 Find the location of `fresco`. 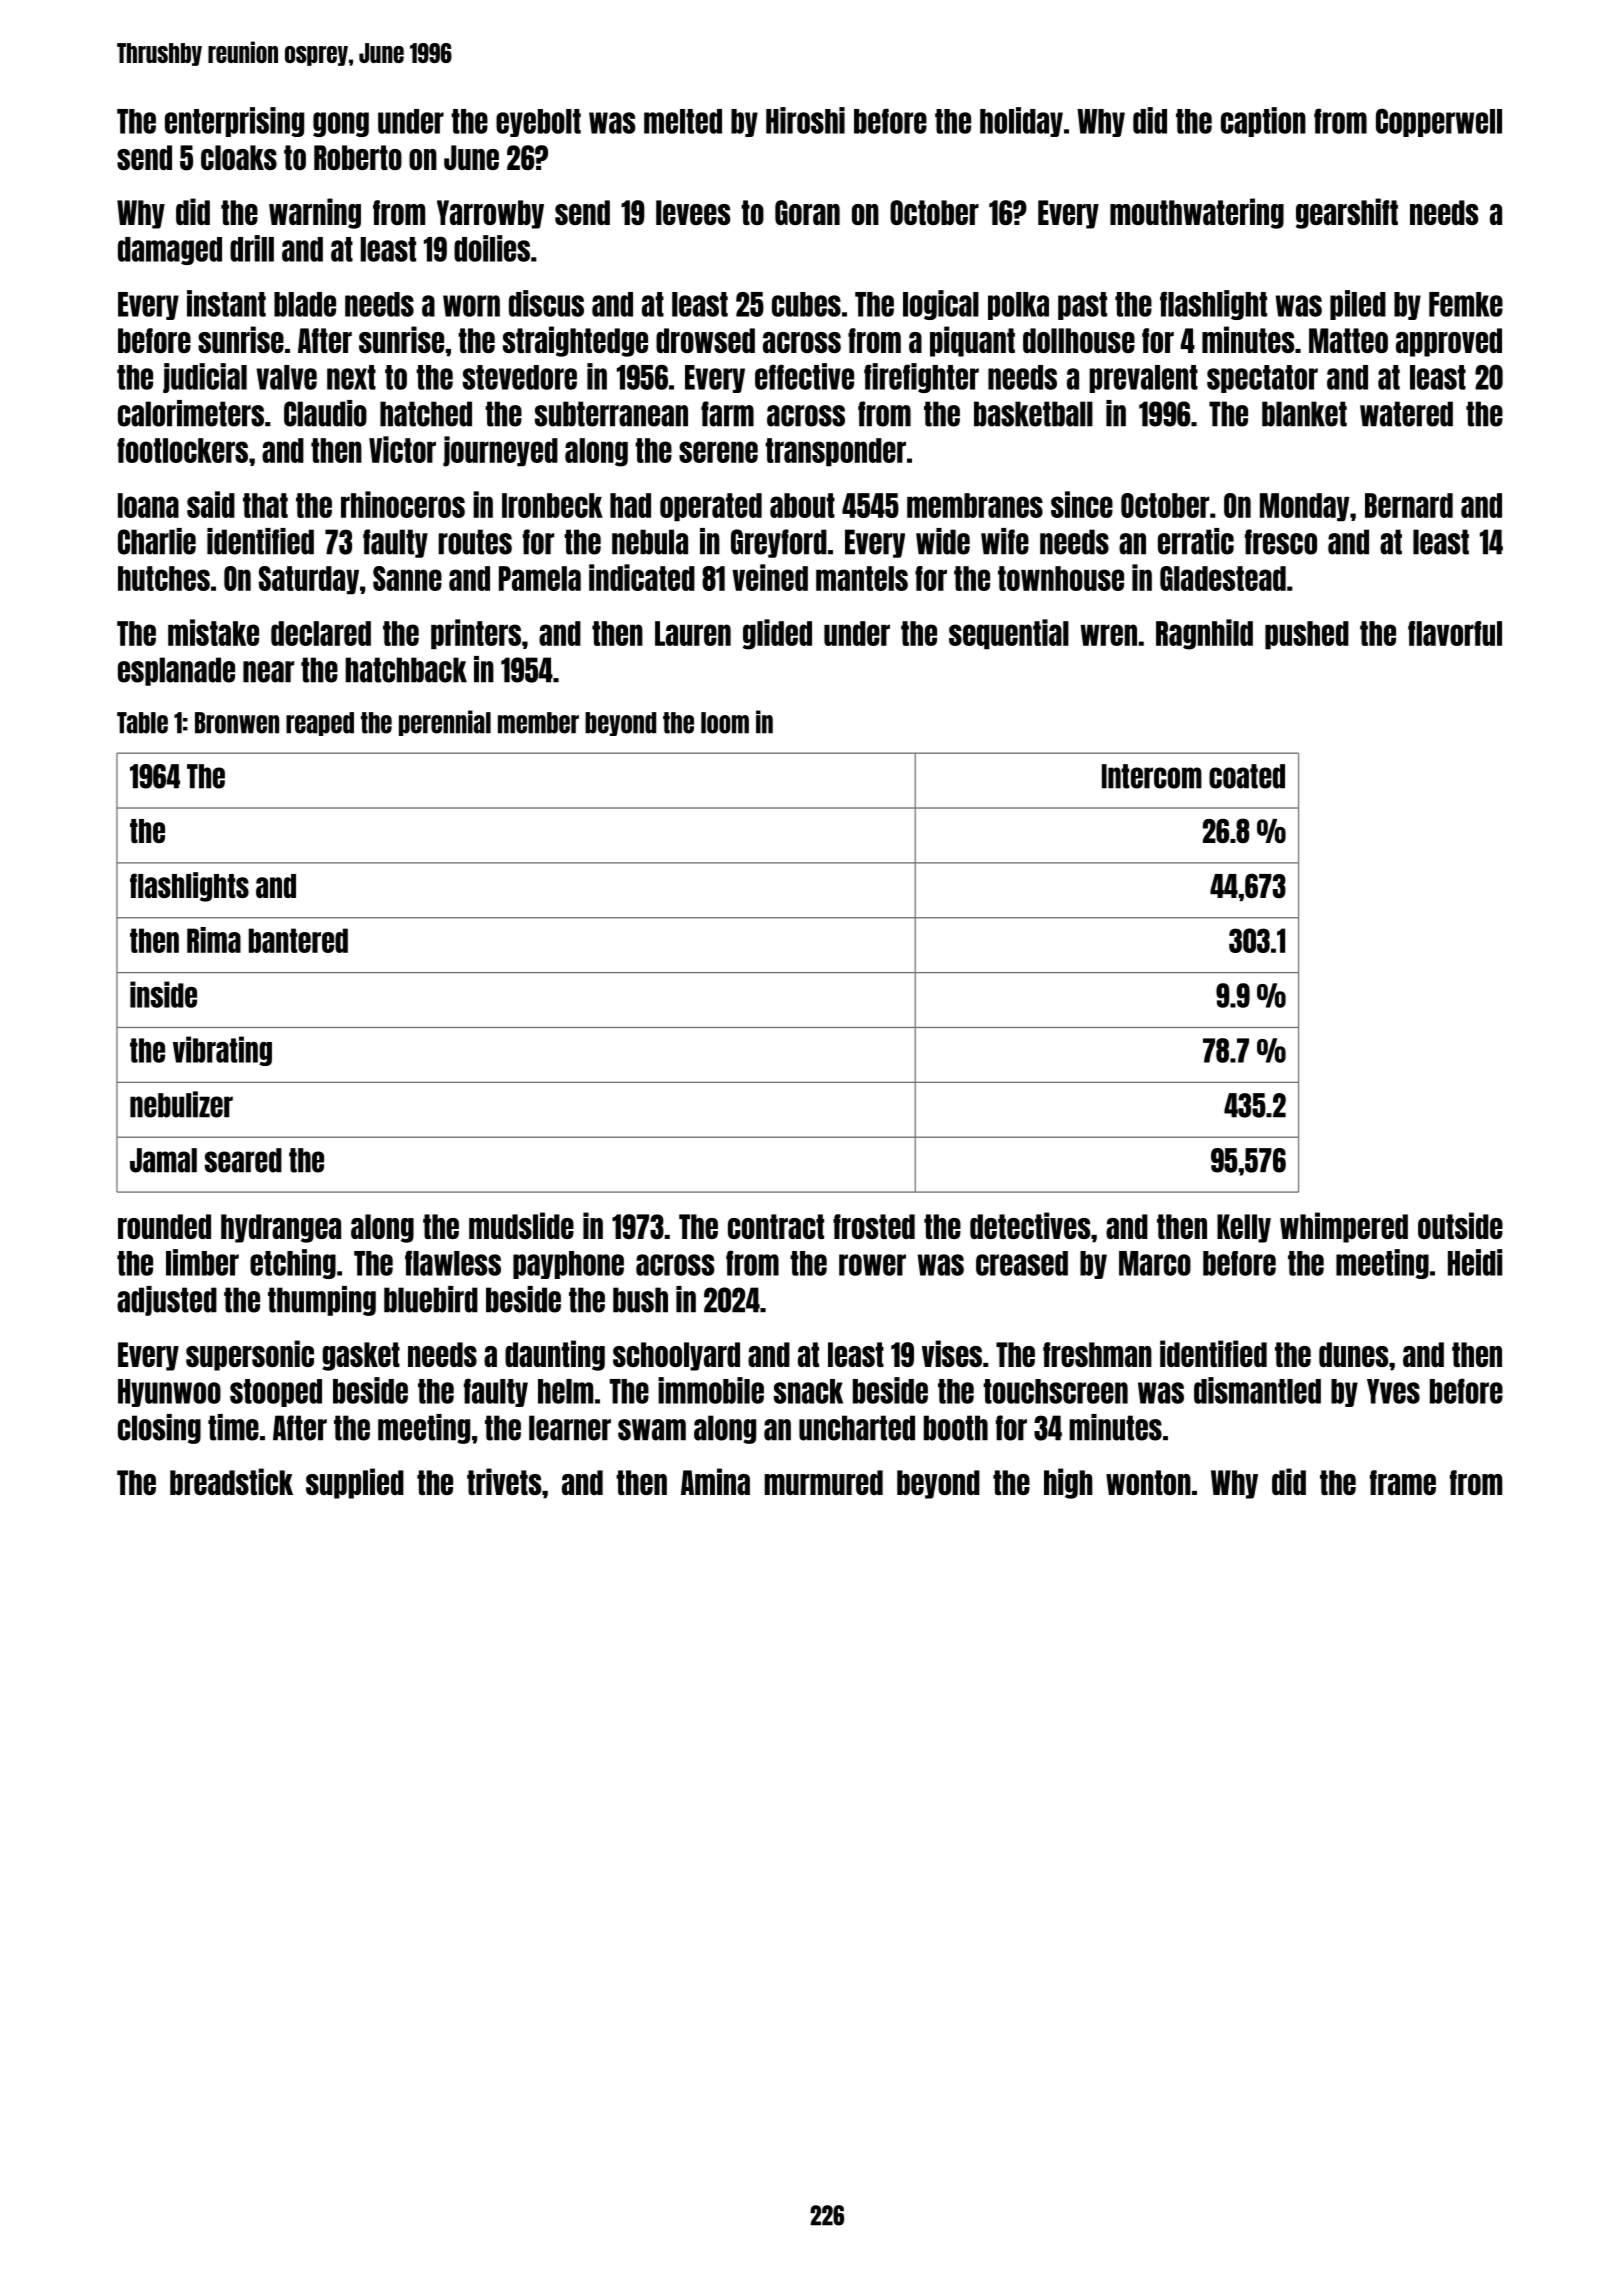

fresco is located at coordinates (1281, 542).
